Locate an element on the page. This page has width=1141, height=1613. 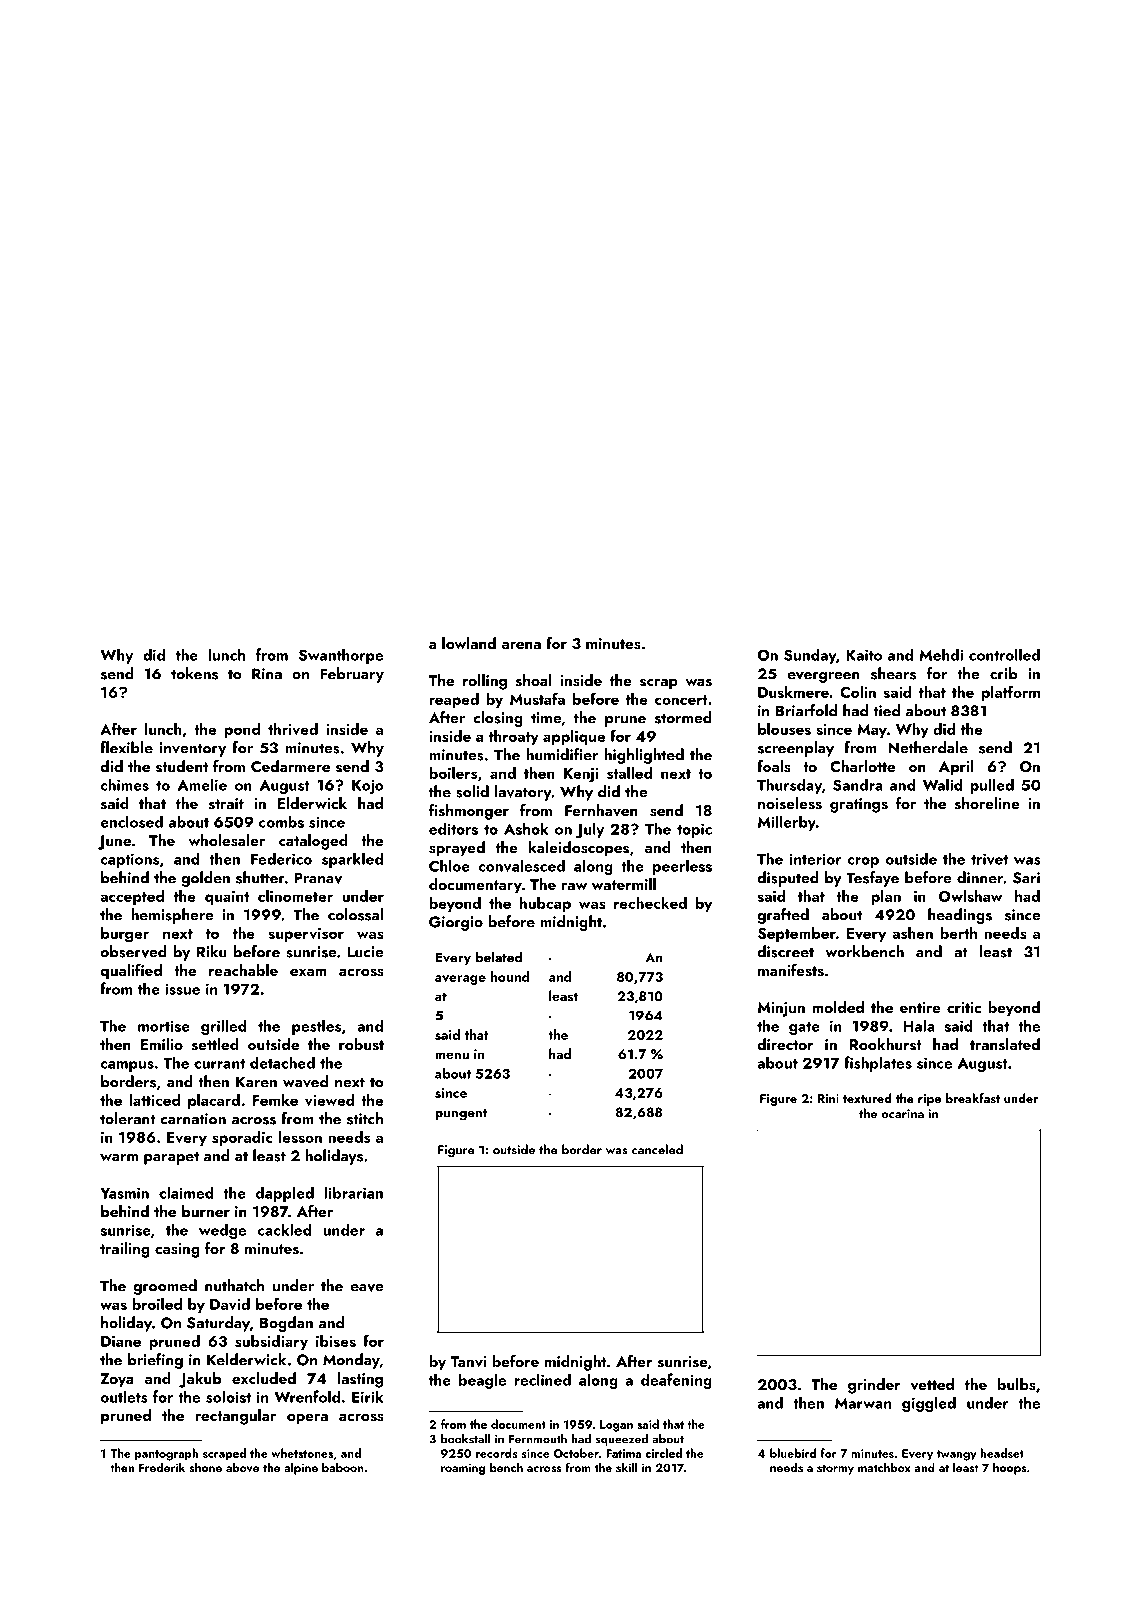
crop is located at coordinates (863, 862).
